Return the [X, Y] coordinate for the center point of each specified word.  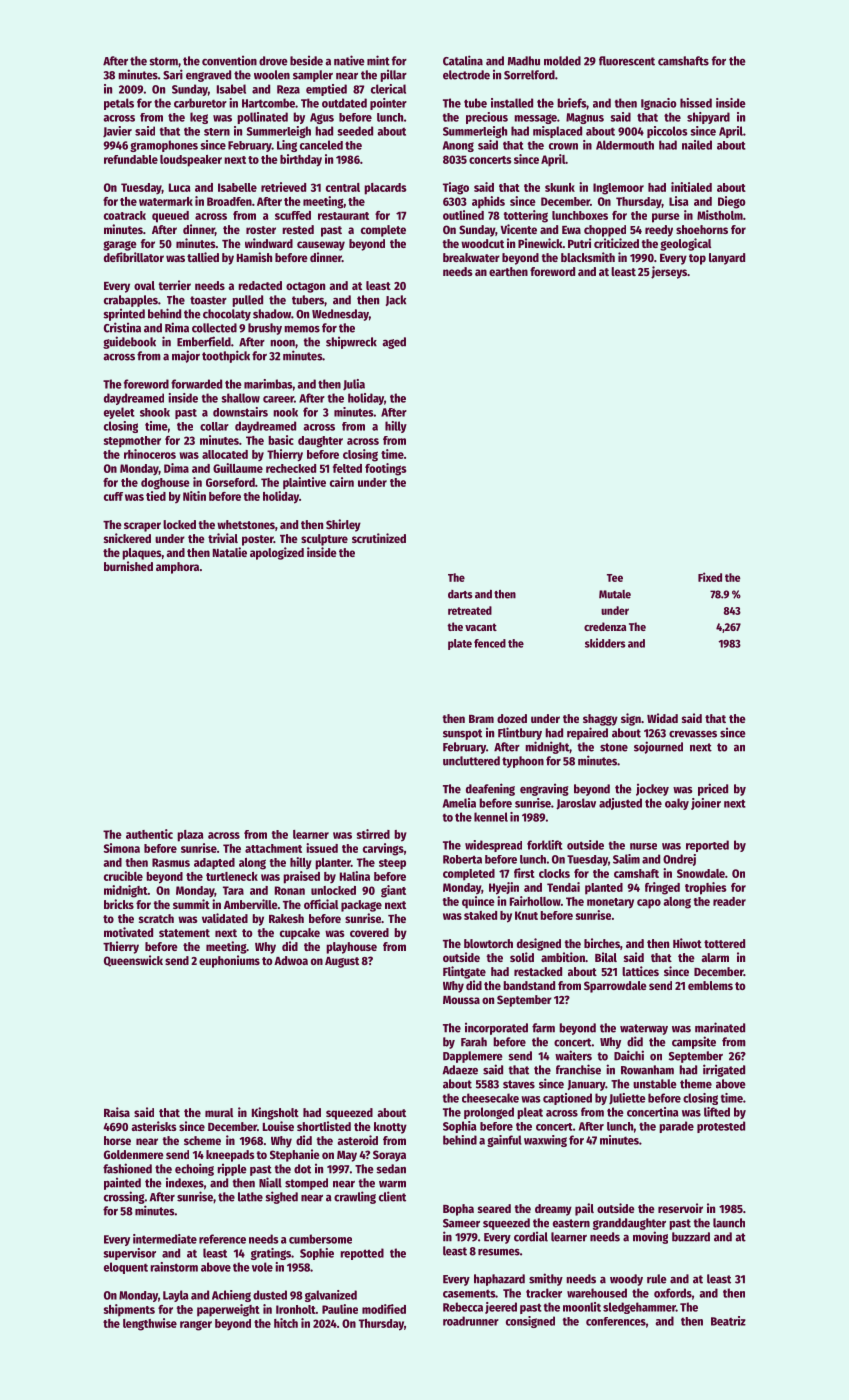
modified [384, 1309]
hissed [696, 103]
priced [713, 789]
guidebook [129, 342]
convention [229, 60]
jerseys [669, 272]
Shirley [343, 525]
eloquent [126, 1268]
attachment [273, 848]
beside [306, 60]
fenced [490, 643]
